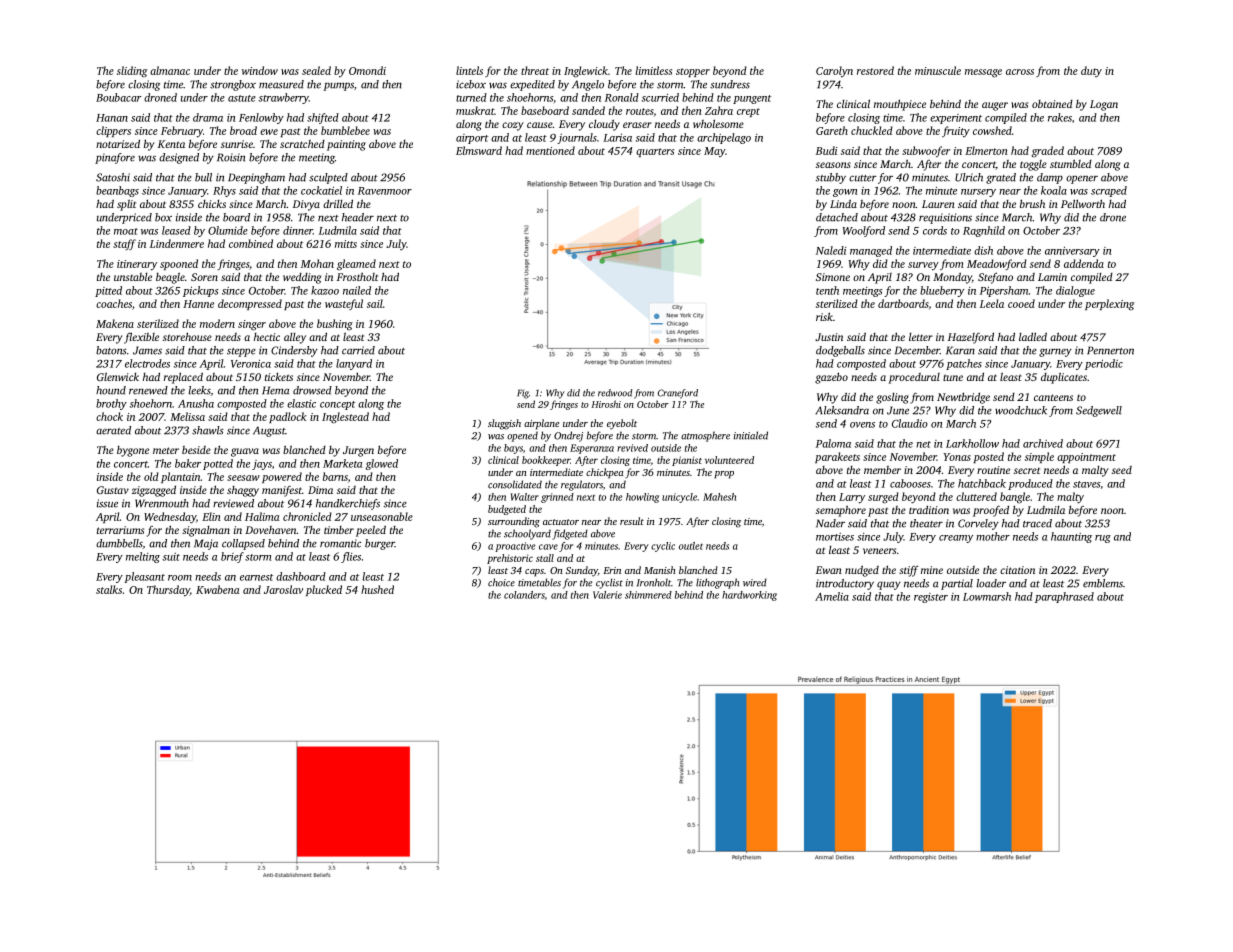 Image resolution: width=1233 pixels, height=952 pixels. What do you see at coordinates (479, 150) in the screenshot?
I see `Elmsward` at bounding box center [479, 150].
